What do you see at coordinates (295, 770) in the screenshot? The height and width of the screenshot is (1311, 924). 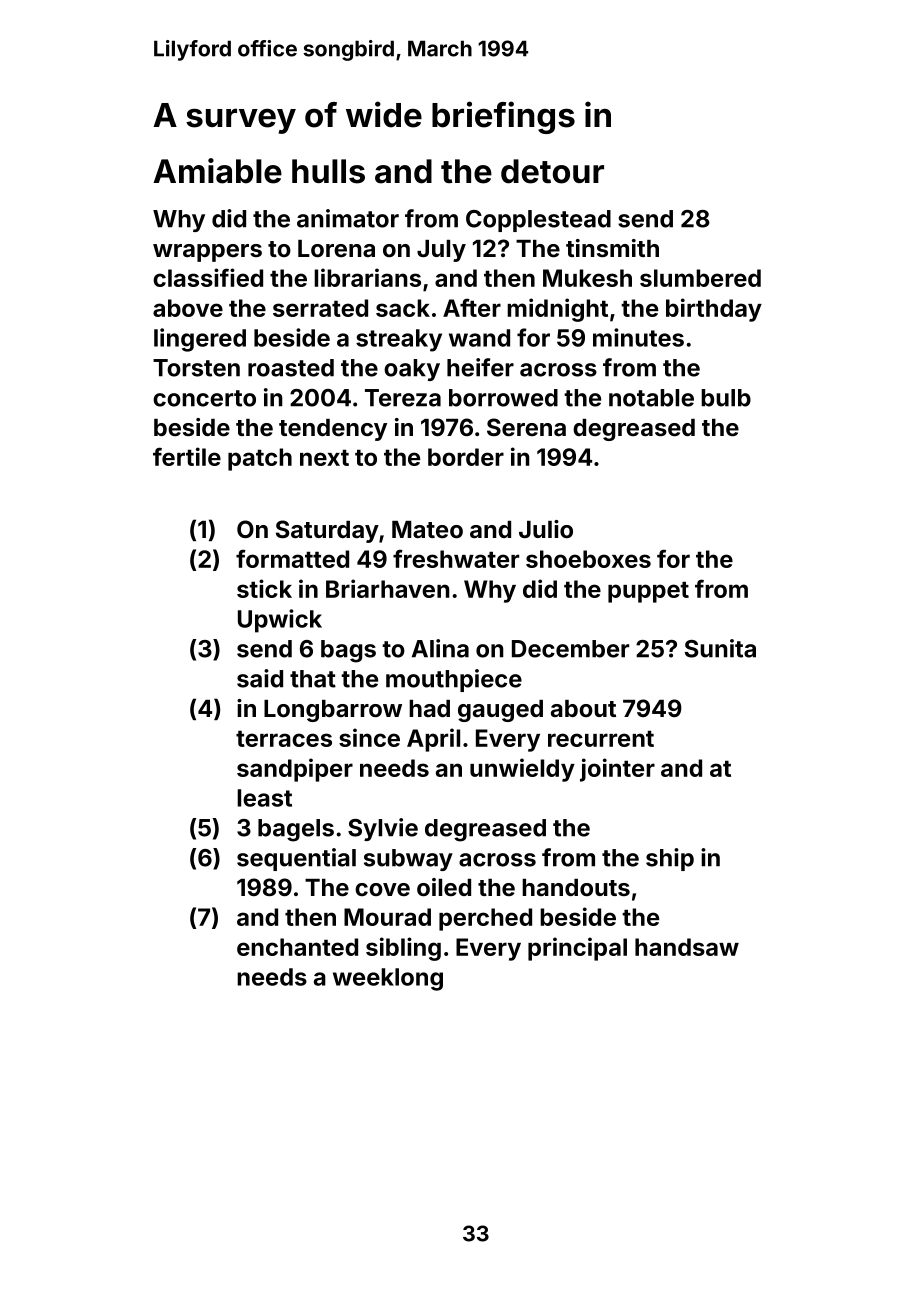 I see `sandpiper` at bounding box center [295, 770].
